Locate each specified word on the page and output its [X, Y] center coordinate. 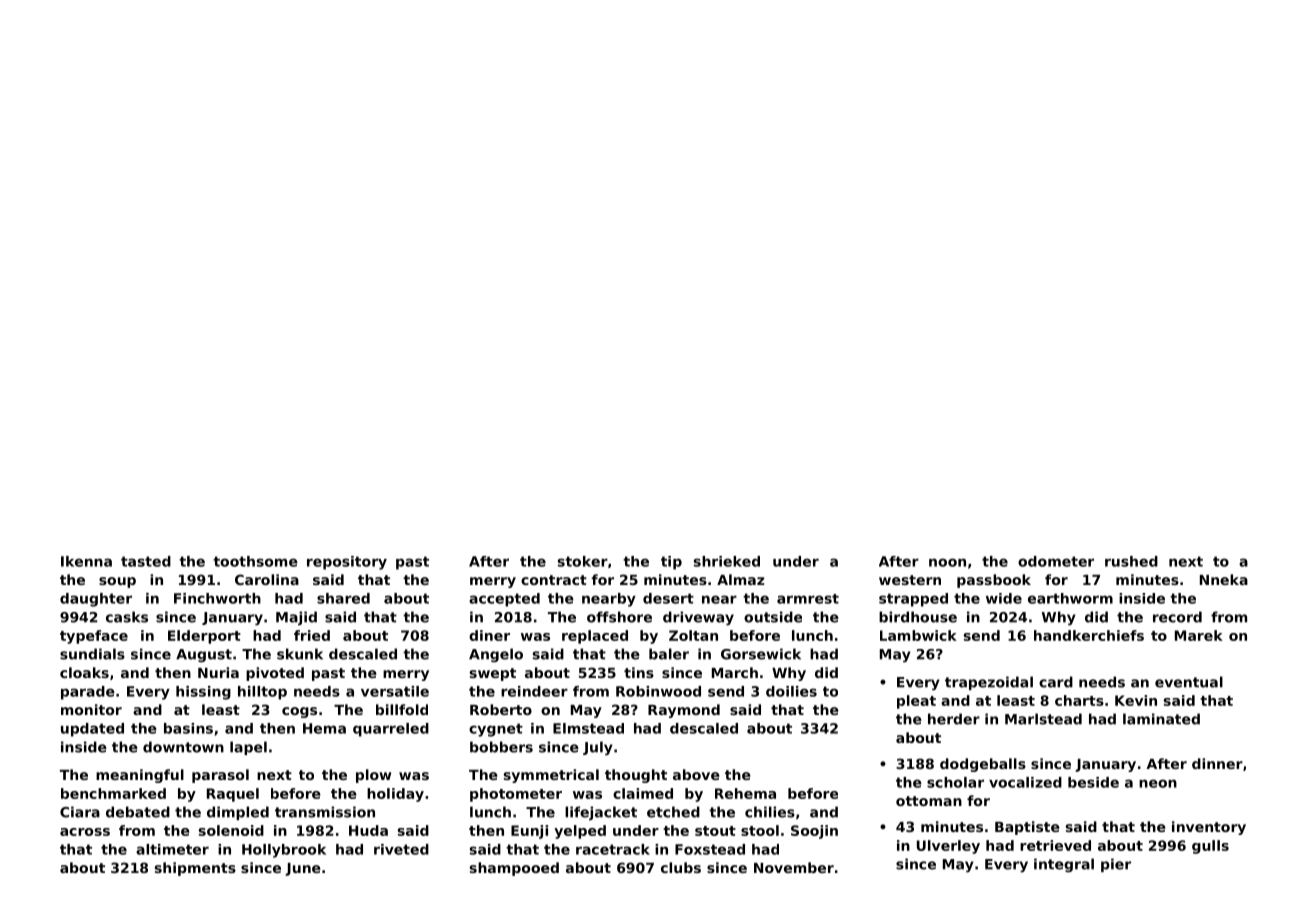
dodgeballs [983, 765]
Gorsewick [761, 654]
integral [1064, 865]
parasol [220, 776]
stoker [583, 561]
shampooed [514, 869]
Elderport [204, 637]
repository [347, 563]
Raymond [684, 711]
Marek [1199, 635]
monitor [91, 709]
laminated [1161, 719]
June [303, 869]
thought [636, 776]
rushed [1131, 561]
